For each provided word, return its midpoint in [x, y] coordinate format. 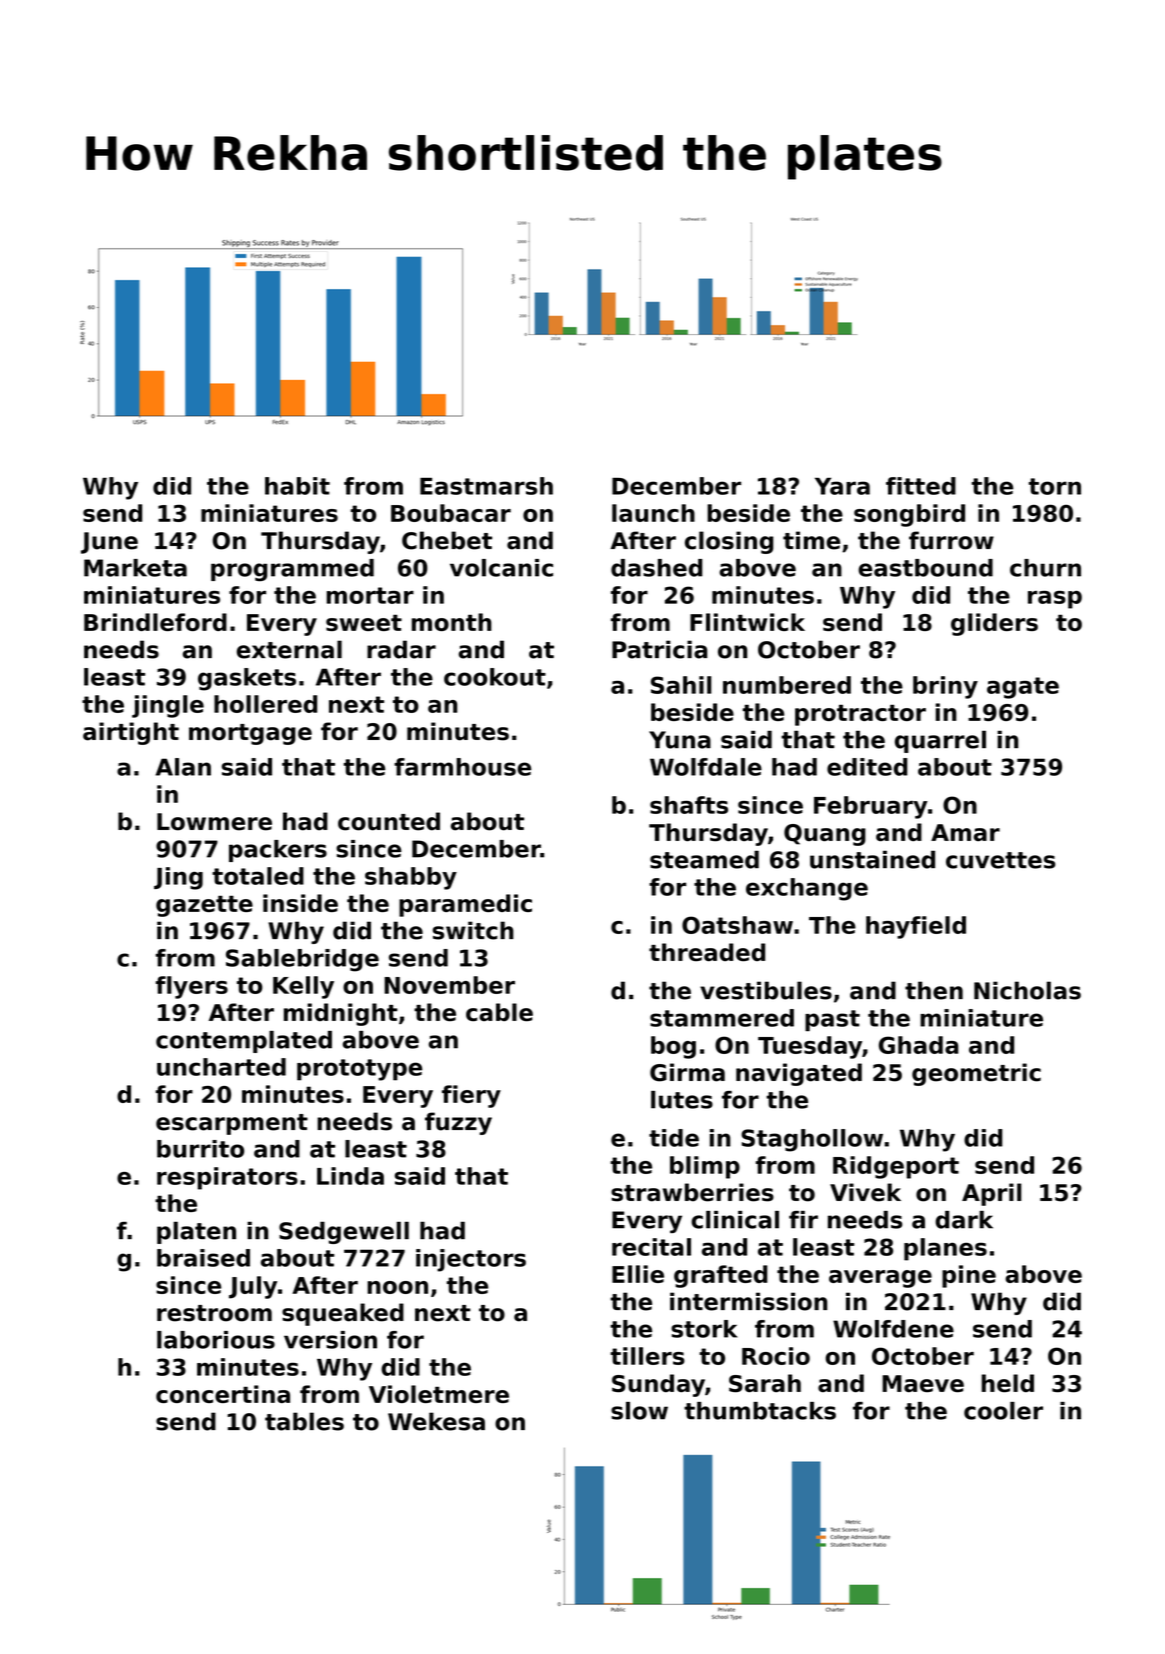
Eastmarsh [486, 486]
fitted [921, 486]
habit [297, 486]
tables [304, 1421]
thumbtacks [760, 1411]
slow [639, 1411]
